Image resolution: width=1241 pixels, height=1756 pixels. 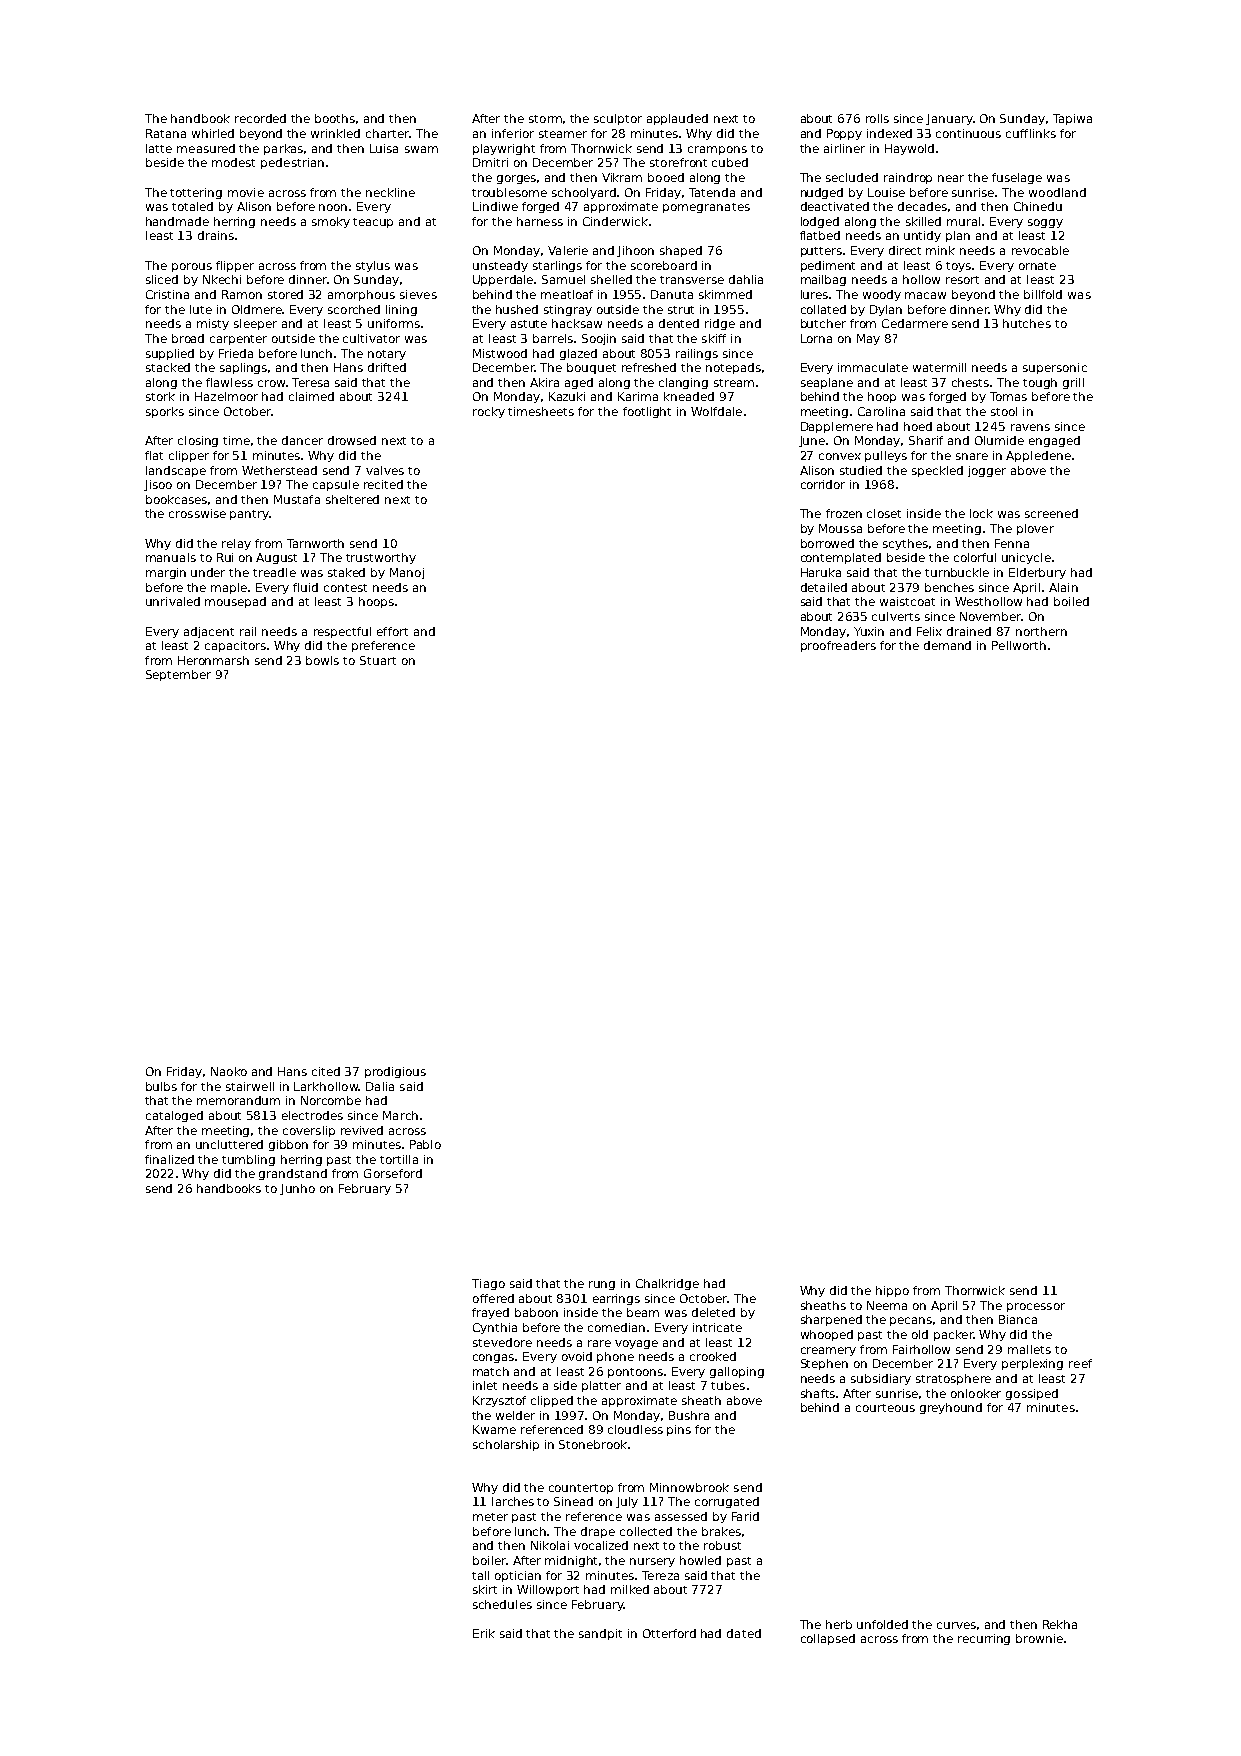 What do you see at coordinates (380, 1086) in the screenshot?
I see `Dalia` at bounding box center [380, 1086].
